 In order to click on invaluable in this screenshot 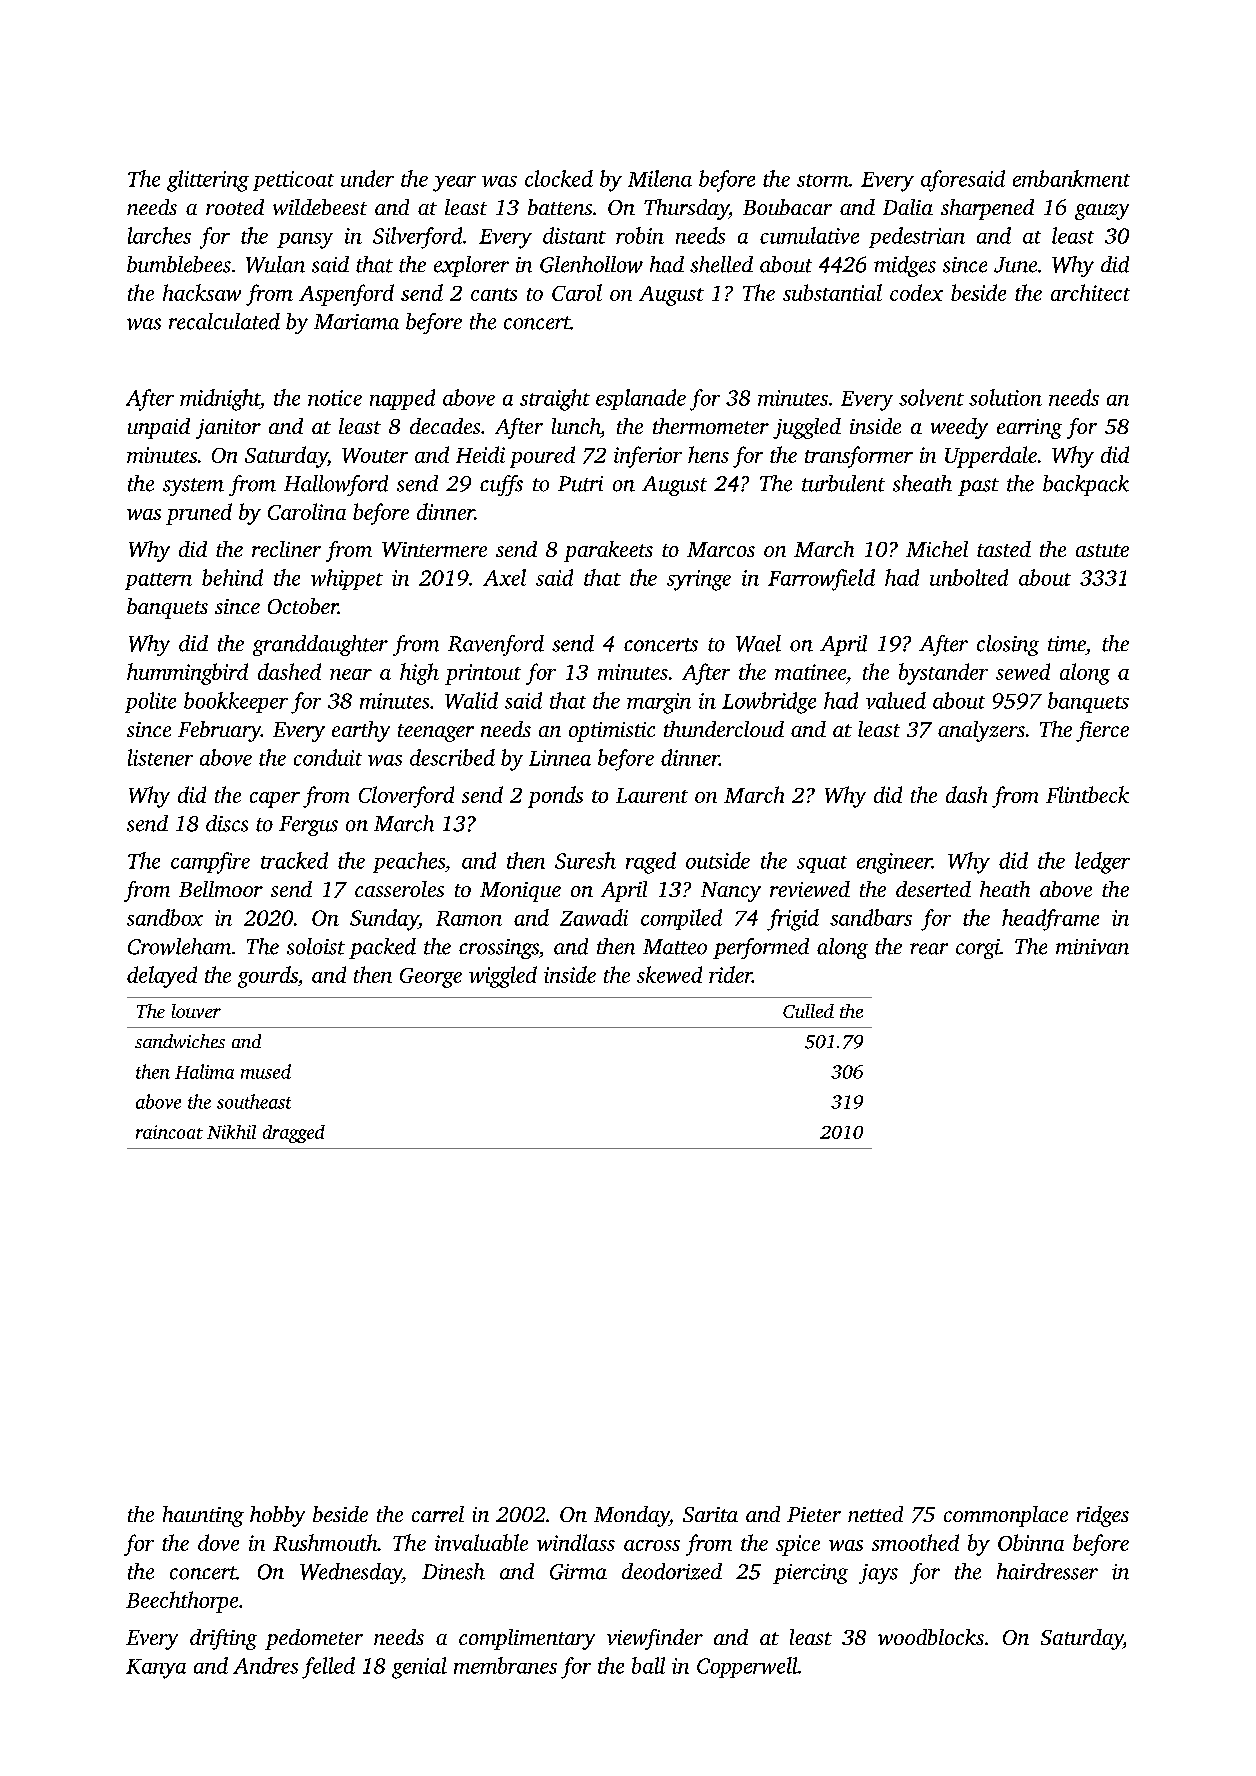, I will do `click(481, 1542)`.
